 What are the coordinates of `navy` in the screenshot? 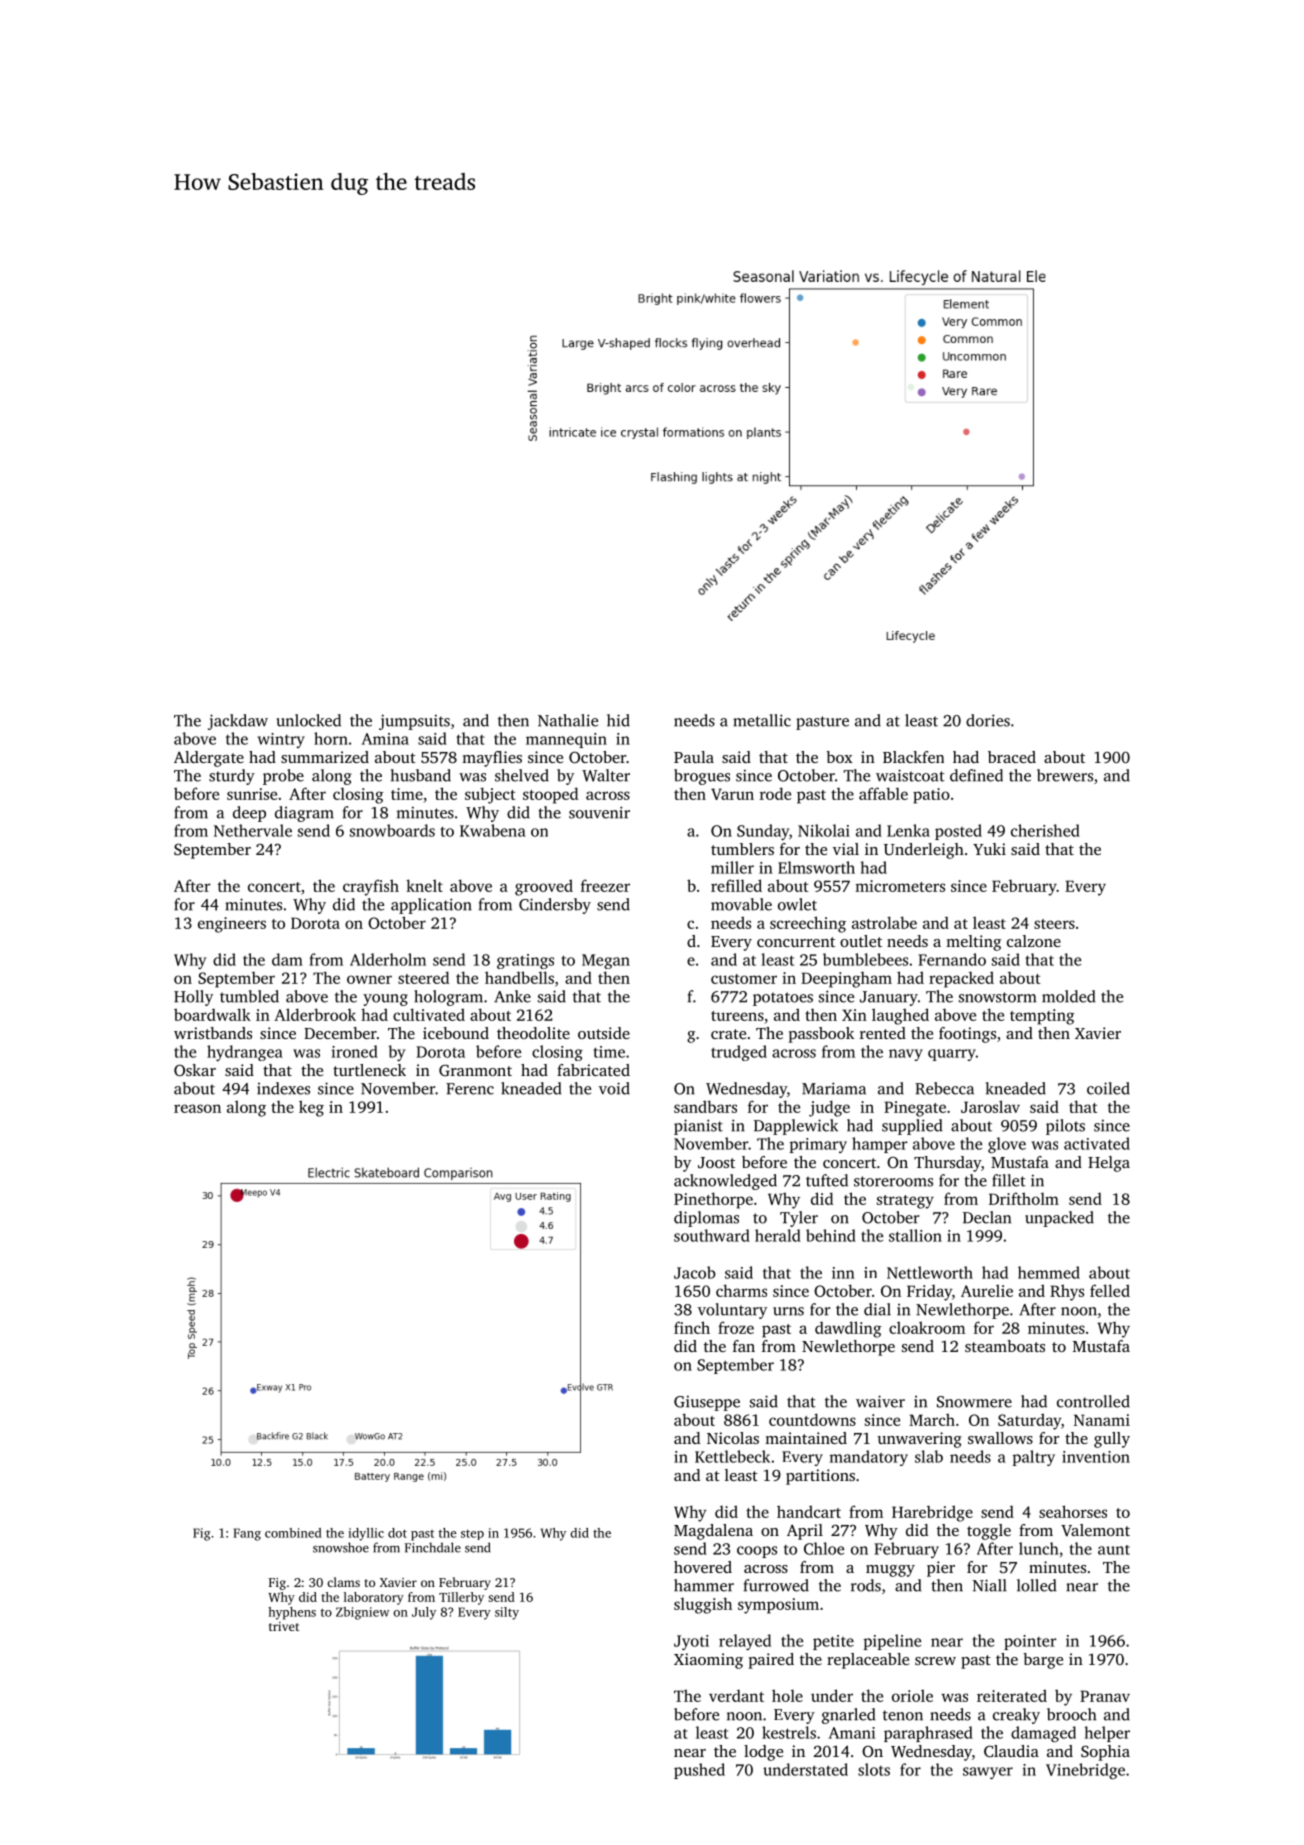 It's located at (906, 1055).
